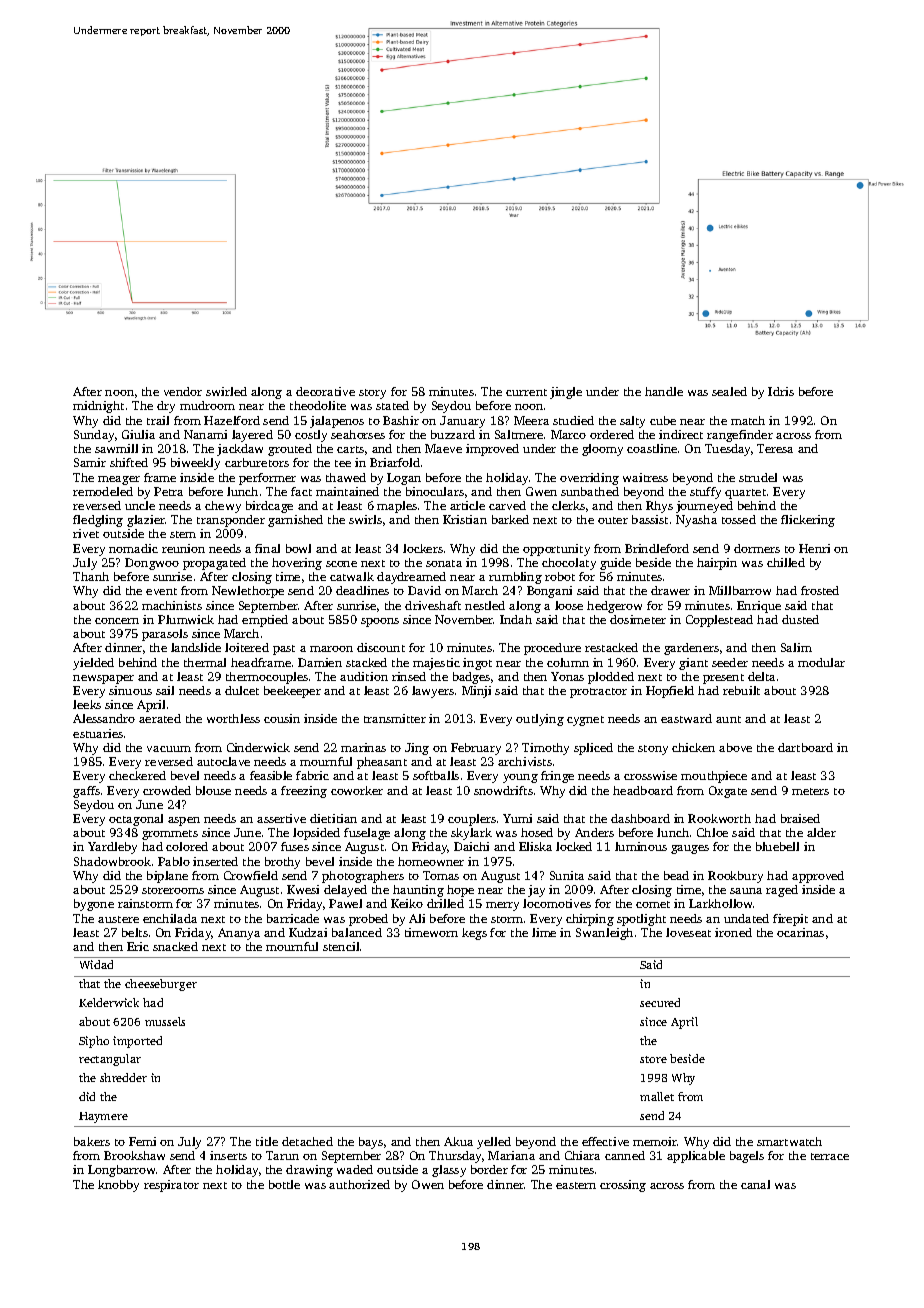 Image resolution: width=924 pixels, height=1308 pixels. Describe the element at coordinates (395, 718) in the screenshot. I see `transmitter` at that location.
